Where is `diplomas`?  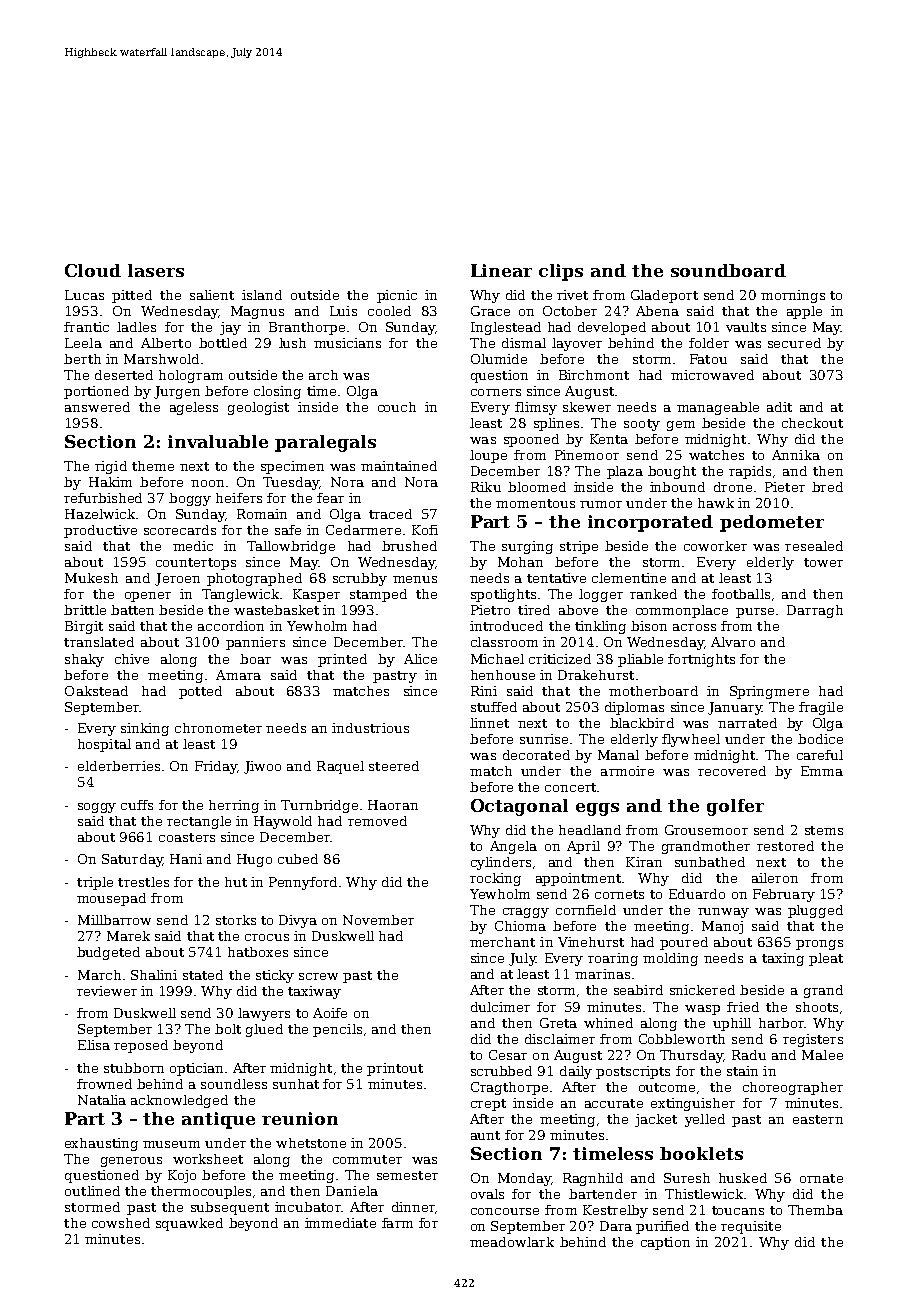 diplomas is located at coordinates (634, 708).
